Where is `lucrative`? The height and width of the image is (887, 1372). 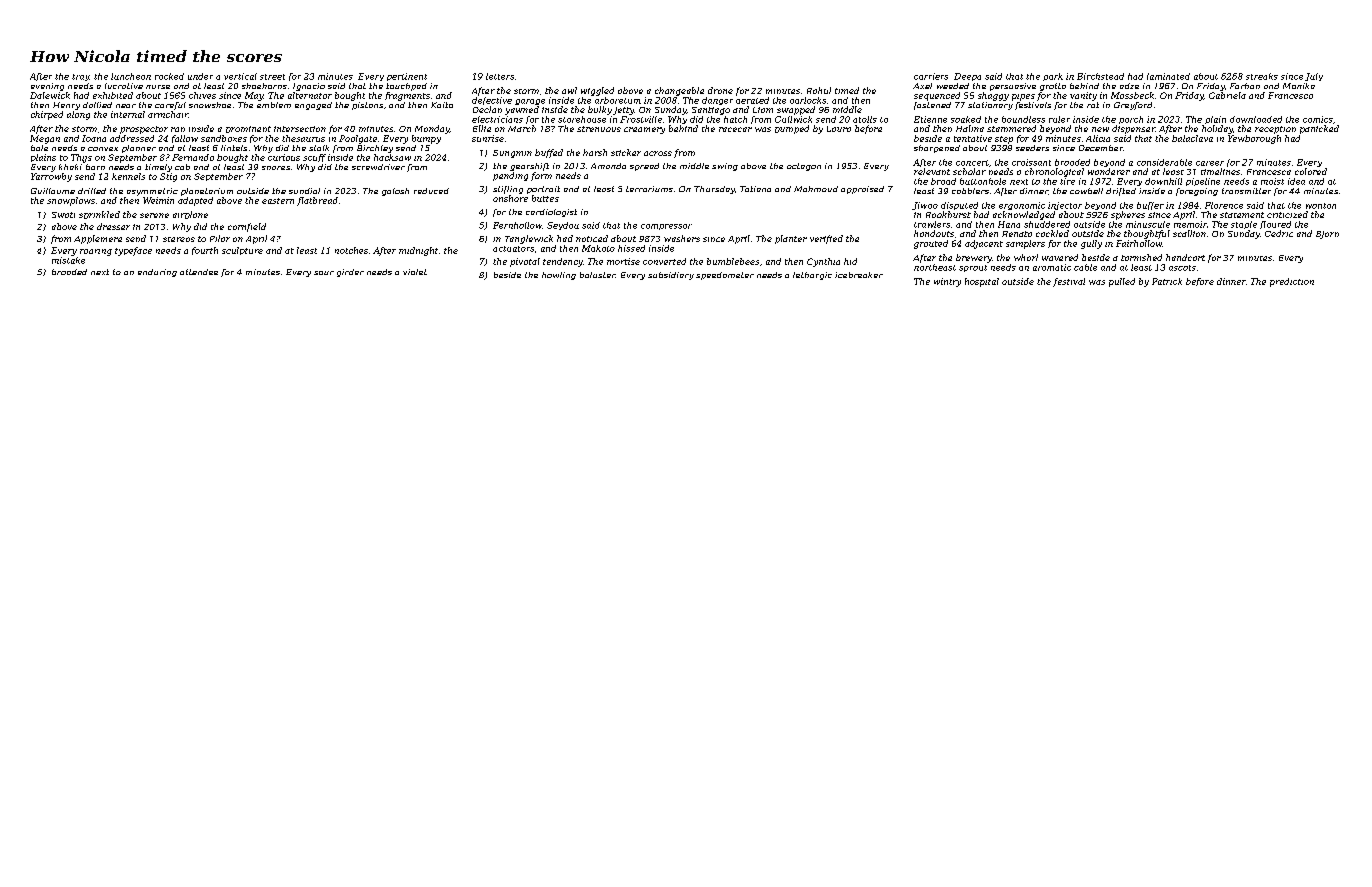 lucrative is located at coordinates (124, 86).
